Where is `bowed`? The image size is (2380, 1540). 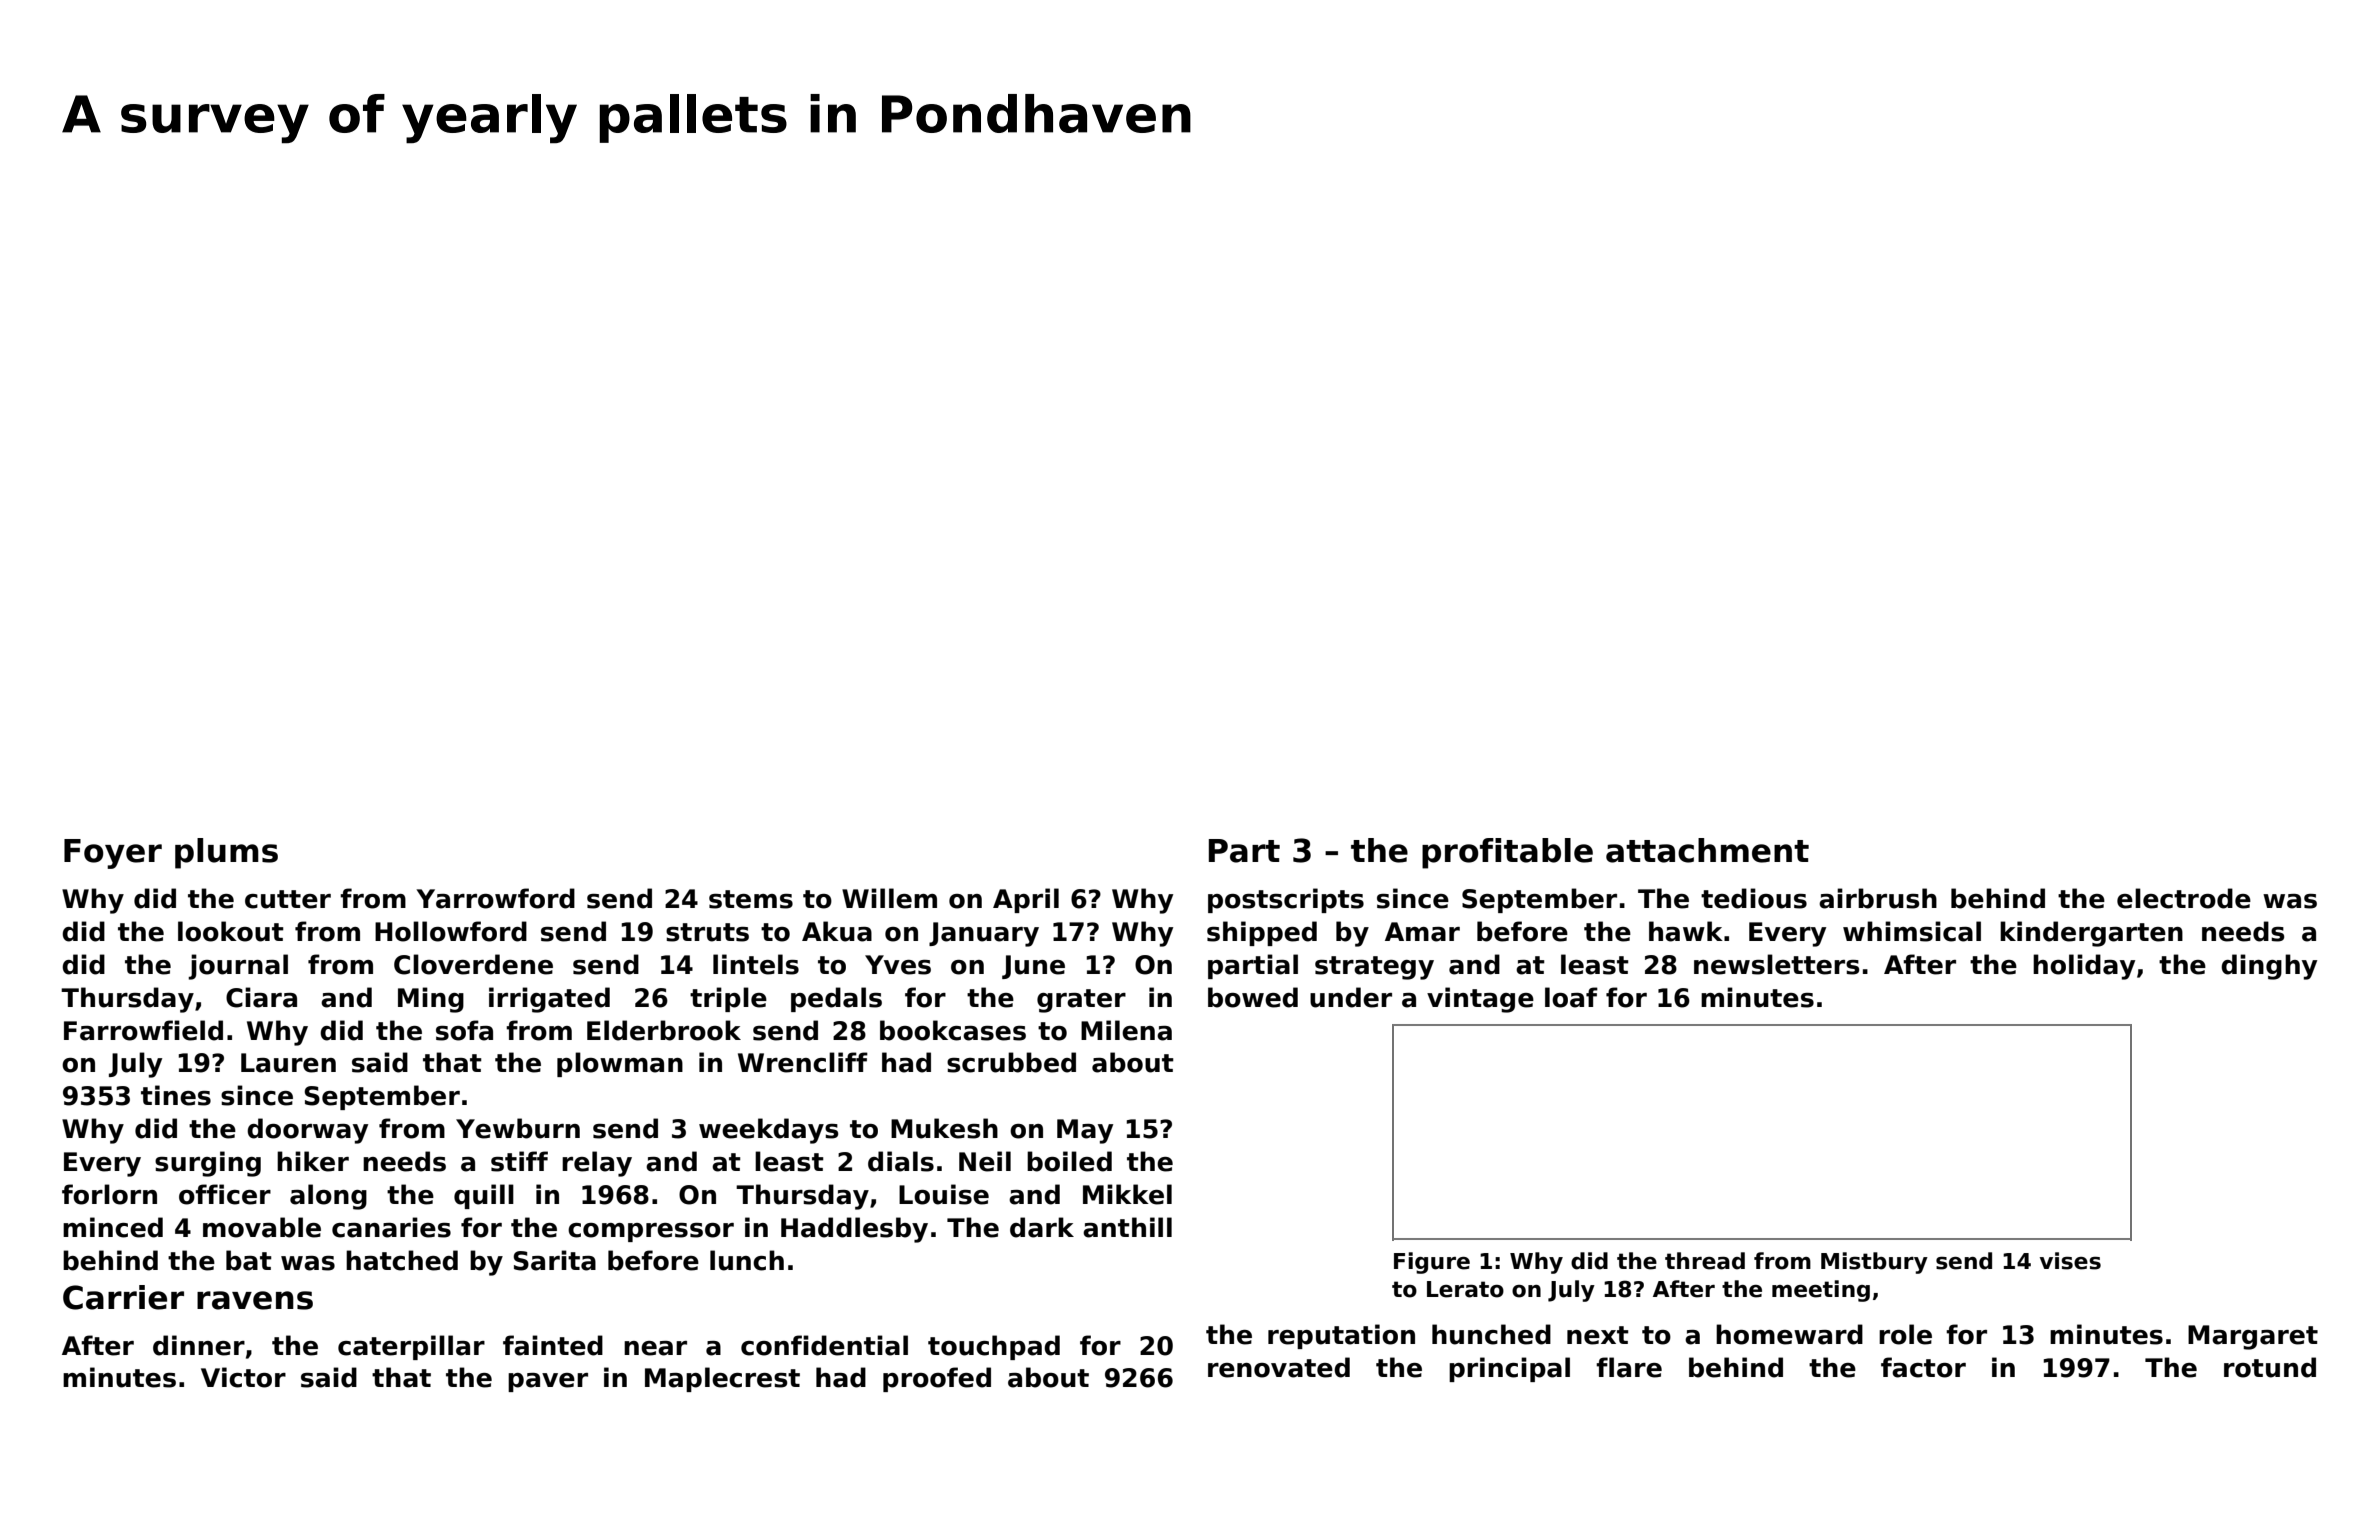 bowed is located at coordinates (1253, 997).
